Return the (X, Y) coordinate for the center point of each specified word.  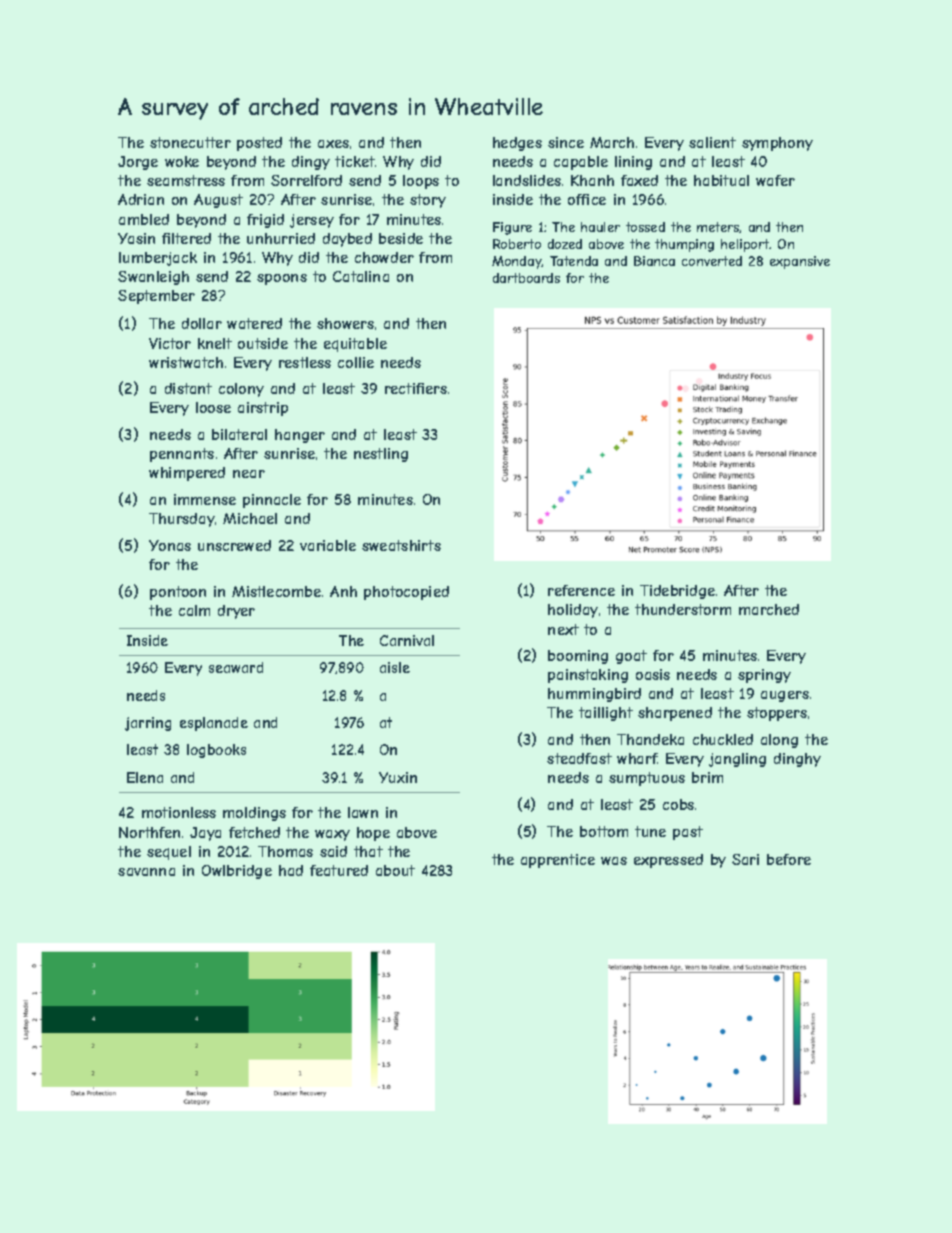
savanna (146, 872)
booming (578, 657)
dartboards (526, 278)
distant (188, 388)
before (789, 859)
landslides (527, 180)
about (395, 870)
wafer (775, 180)
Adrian (141, 199)
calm (194, 610)
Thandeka (650, 739)
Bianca (654, 261)
